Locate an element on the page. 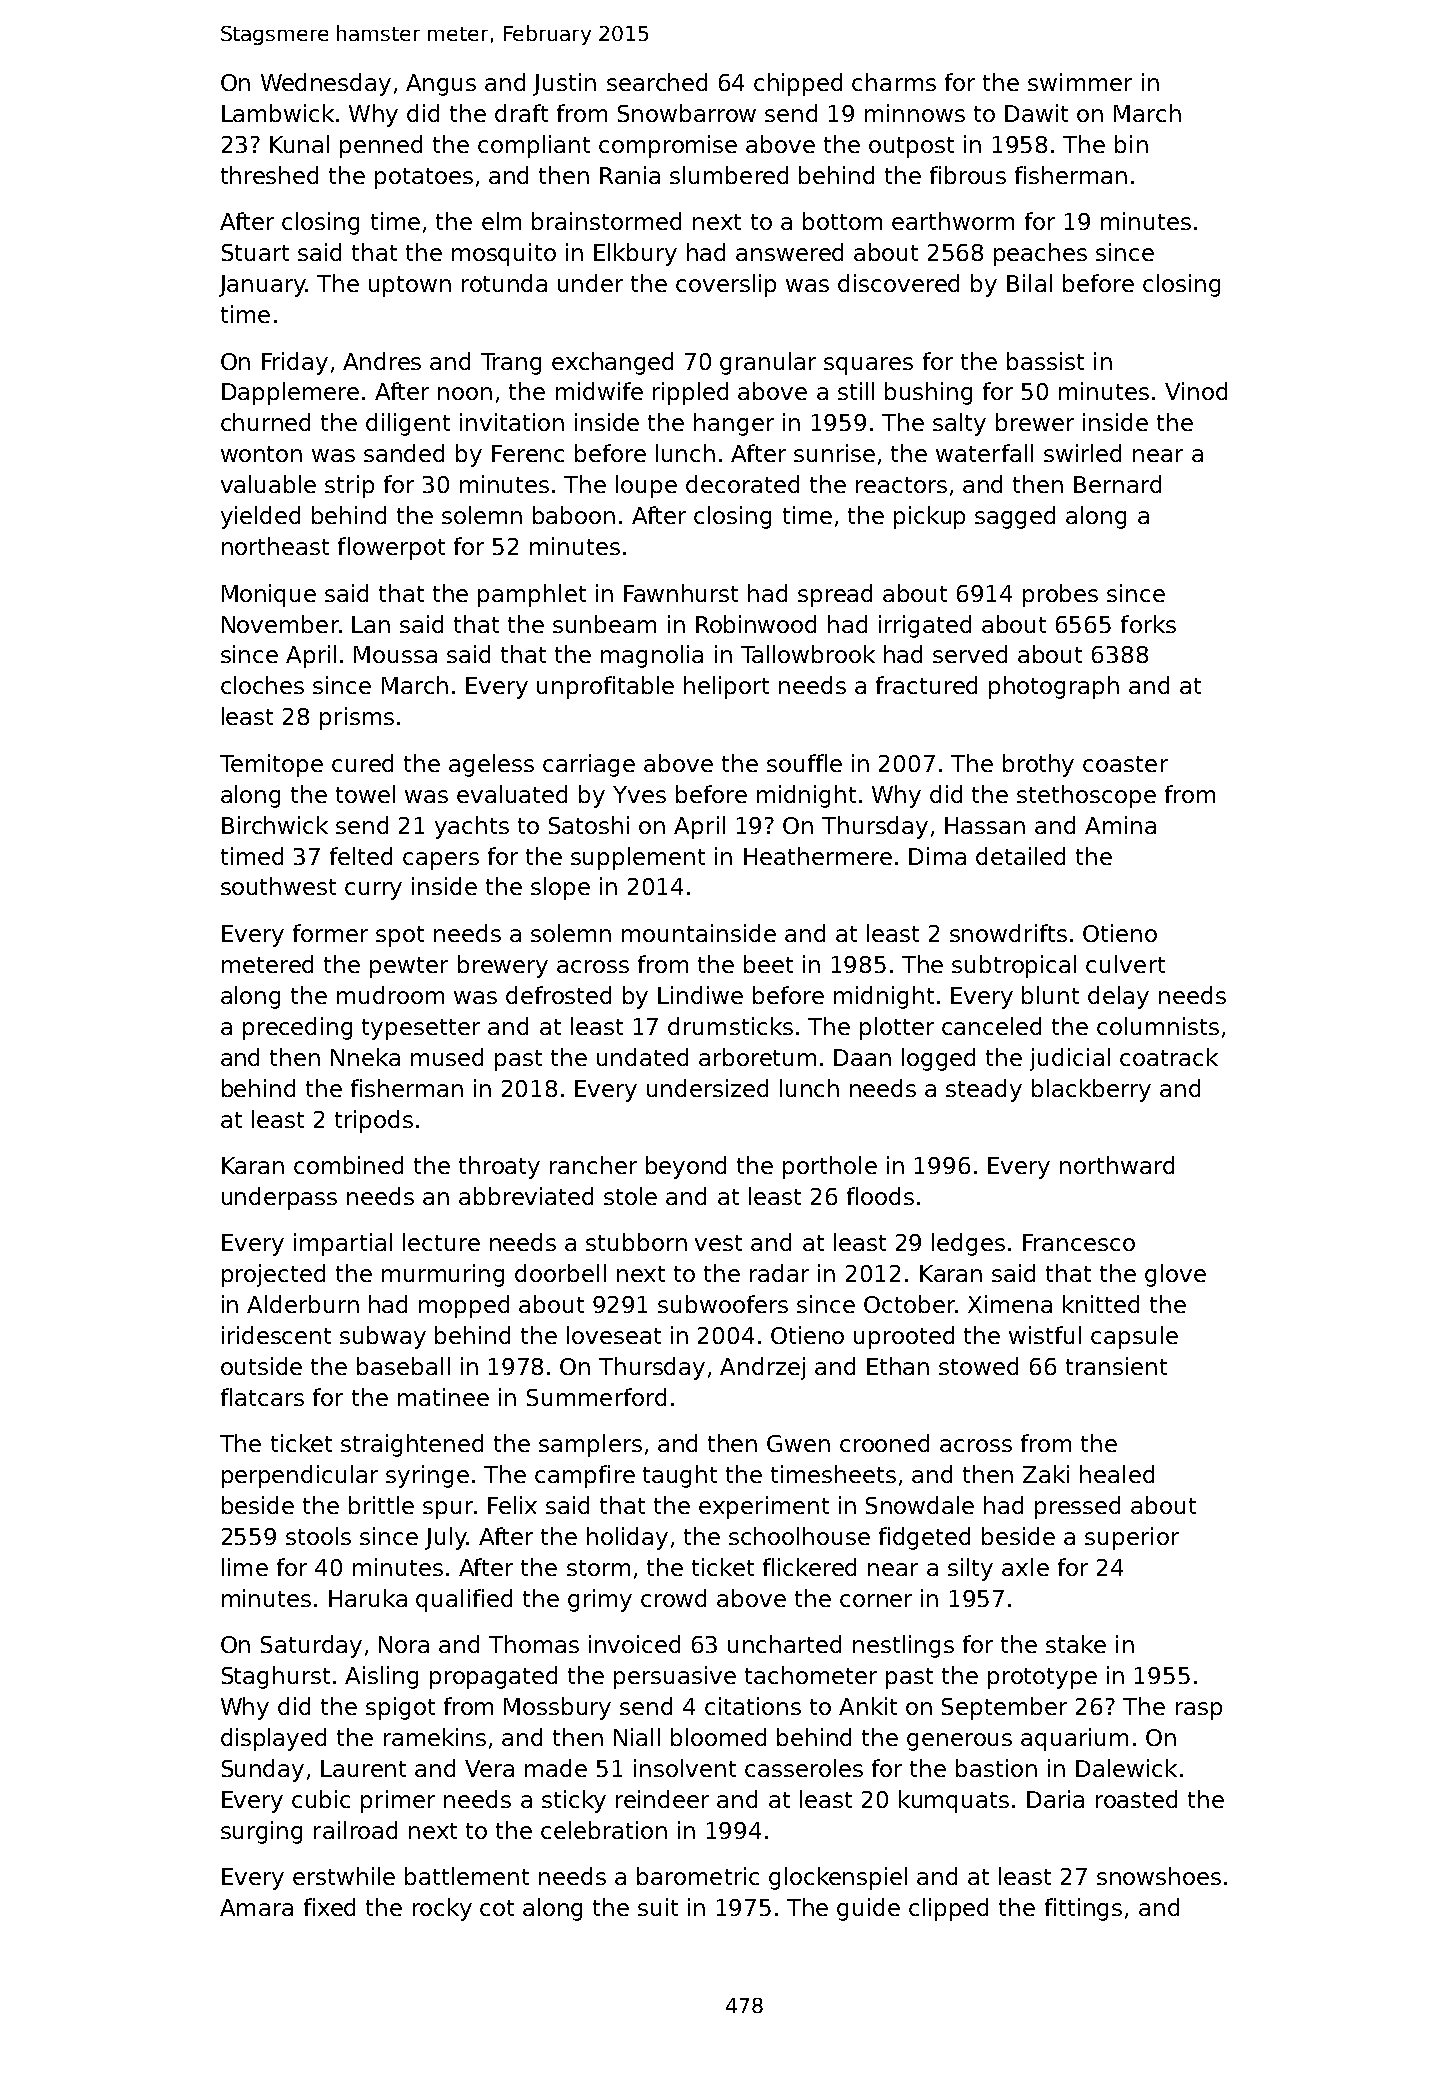  fittings is located at coordinates (1083, 1909).
